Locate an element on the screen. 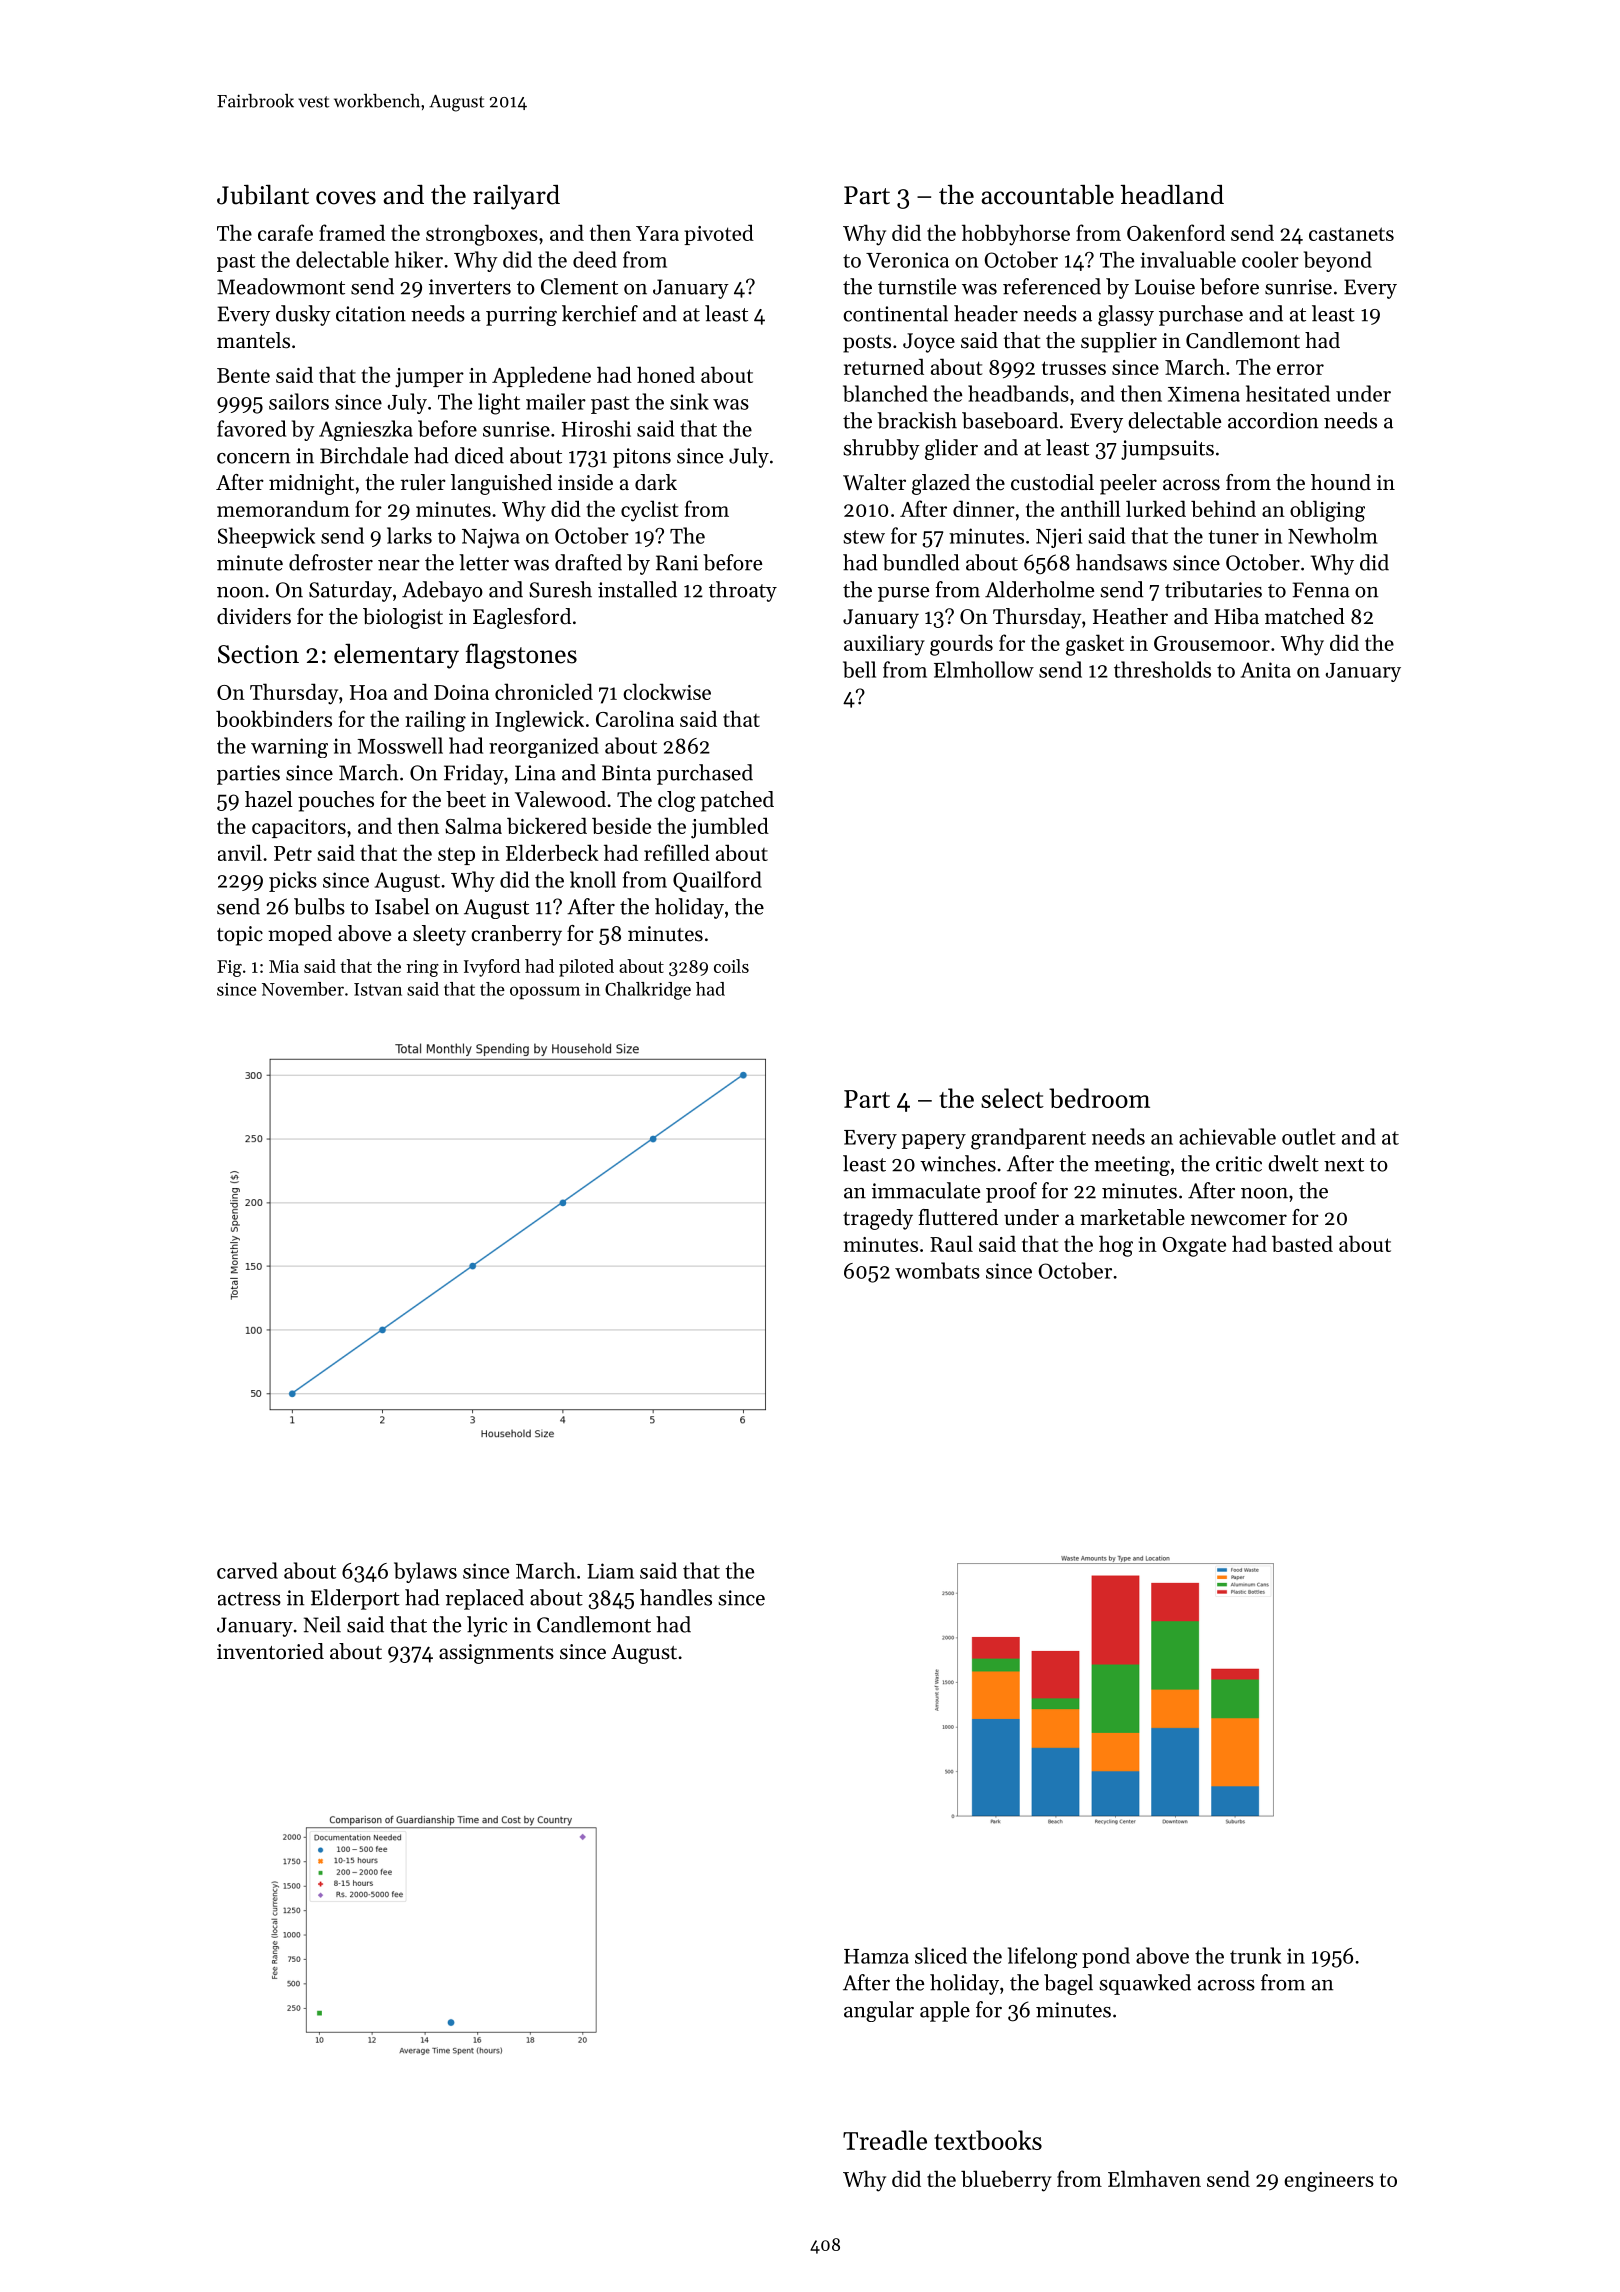  Meadowmont is located at coordinates (281, 286).
